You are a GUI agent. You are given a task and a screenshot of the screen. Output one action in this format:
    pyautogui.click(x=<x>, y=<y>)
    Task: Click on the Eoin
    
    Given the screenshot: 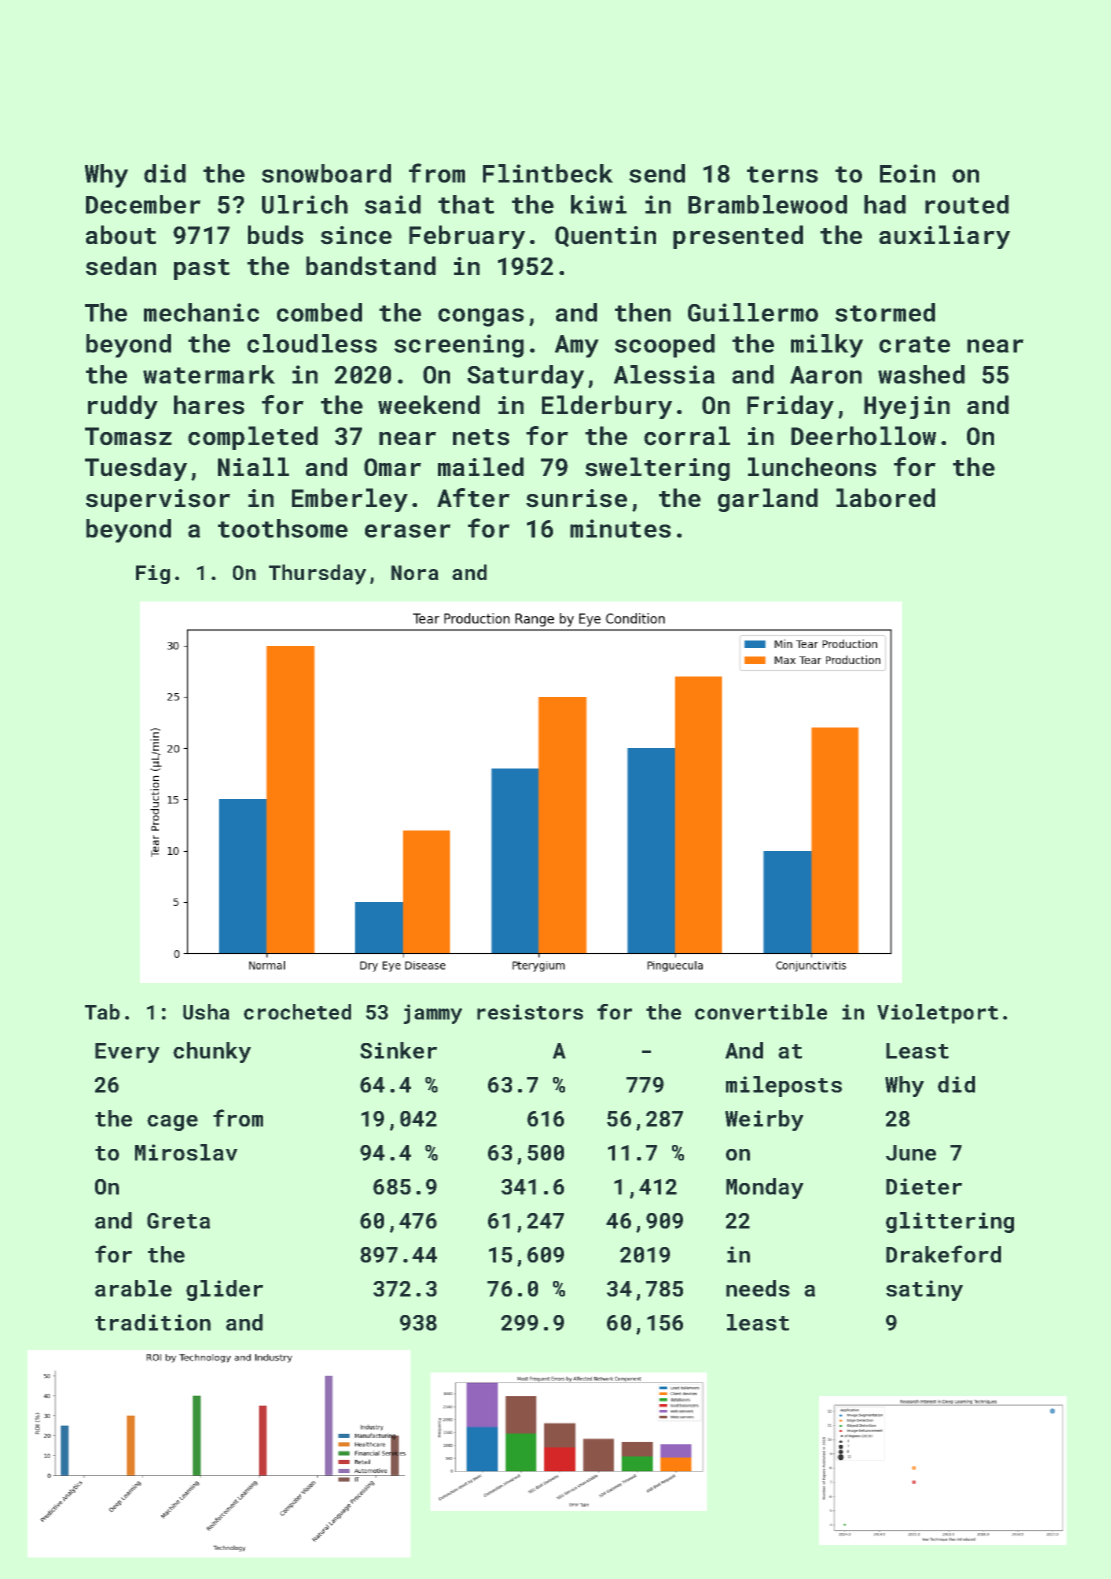 What is the action you would take?
    pyautogui.click(x=907, y=173)
